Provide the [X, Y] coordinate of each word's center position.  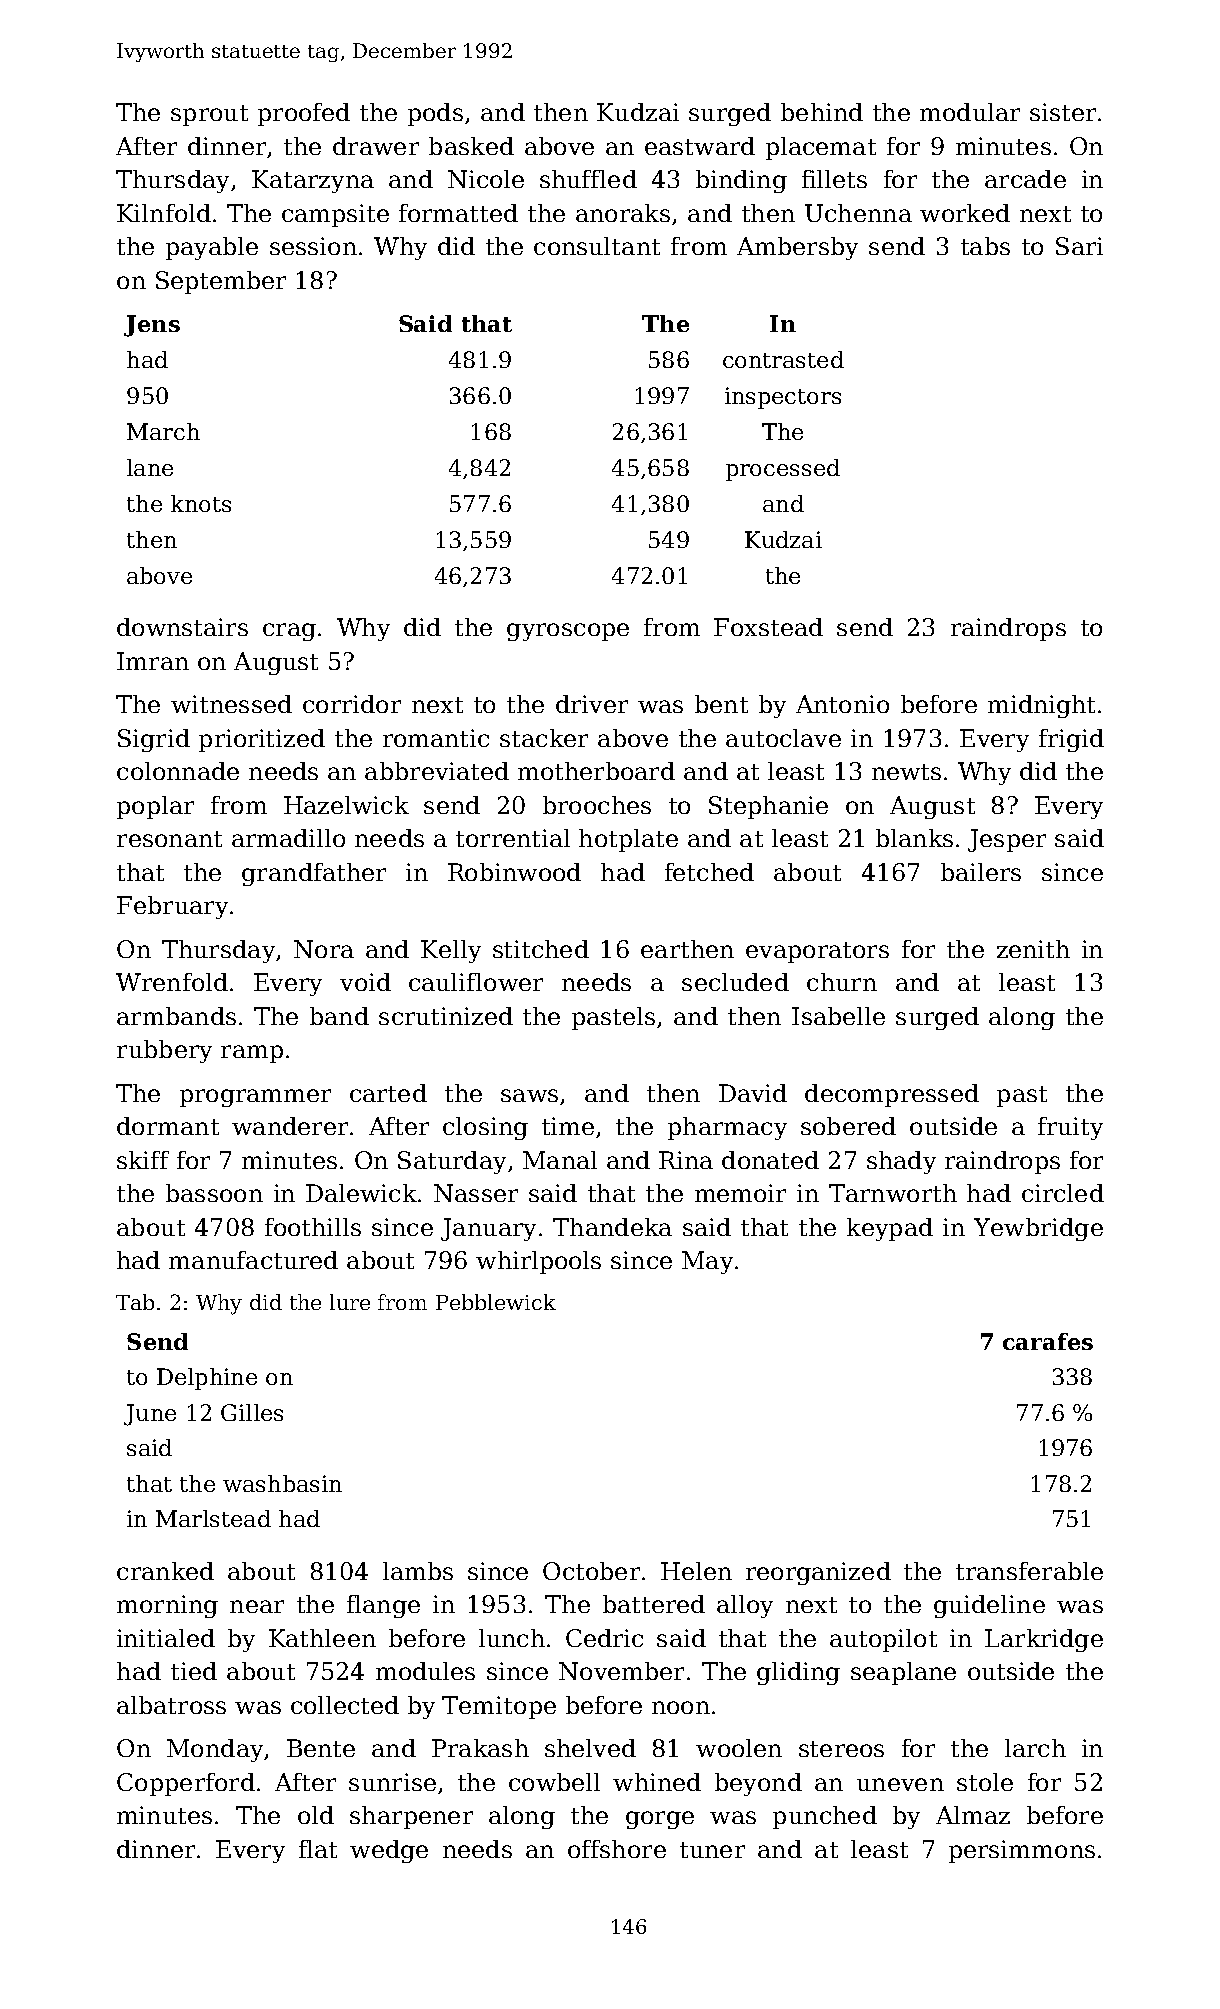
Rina [686, 1160]
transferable [1029, 1571]
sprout [209, 115]
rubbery [164, 1051]
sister [1063, 112]
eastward [700, 146]
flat [318, 1849]
